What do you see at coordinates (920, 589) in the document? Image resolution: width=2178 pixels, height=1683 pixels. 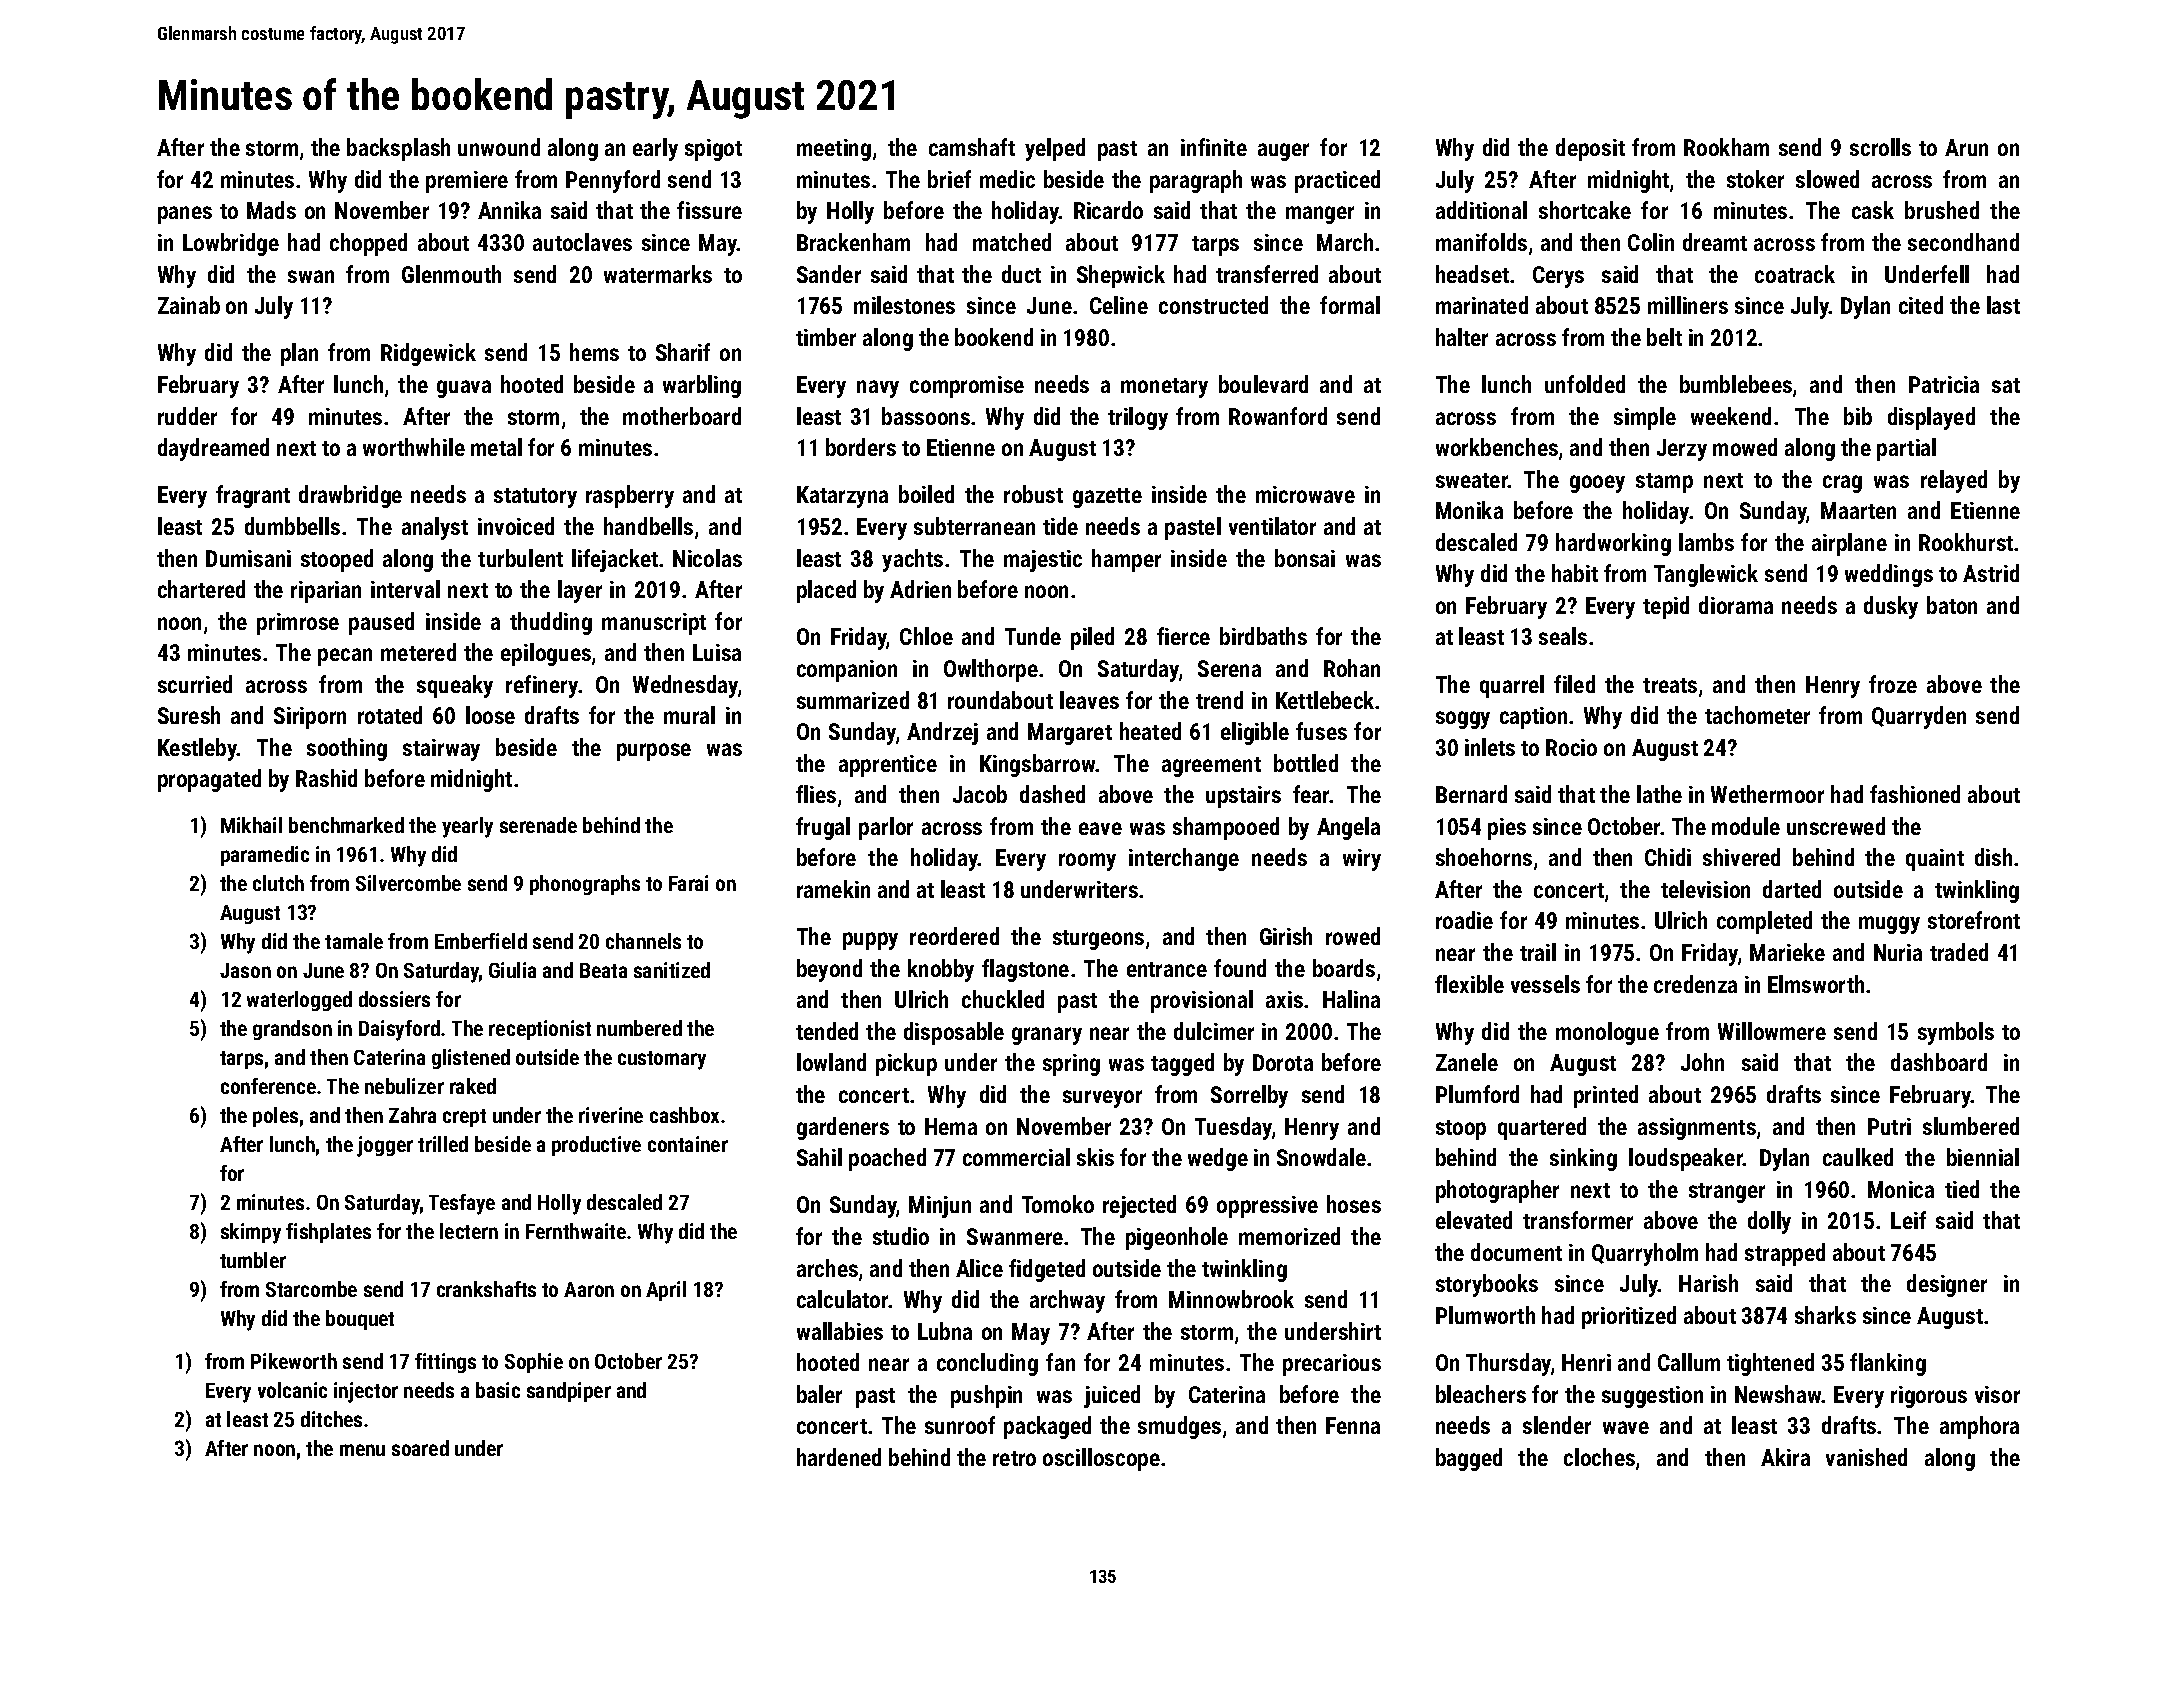 I see `Adrien` at bounding box center [920, 589].
